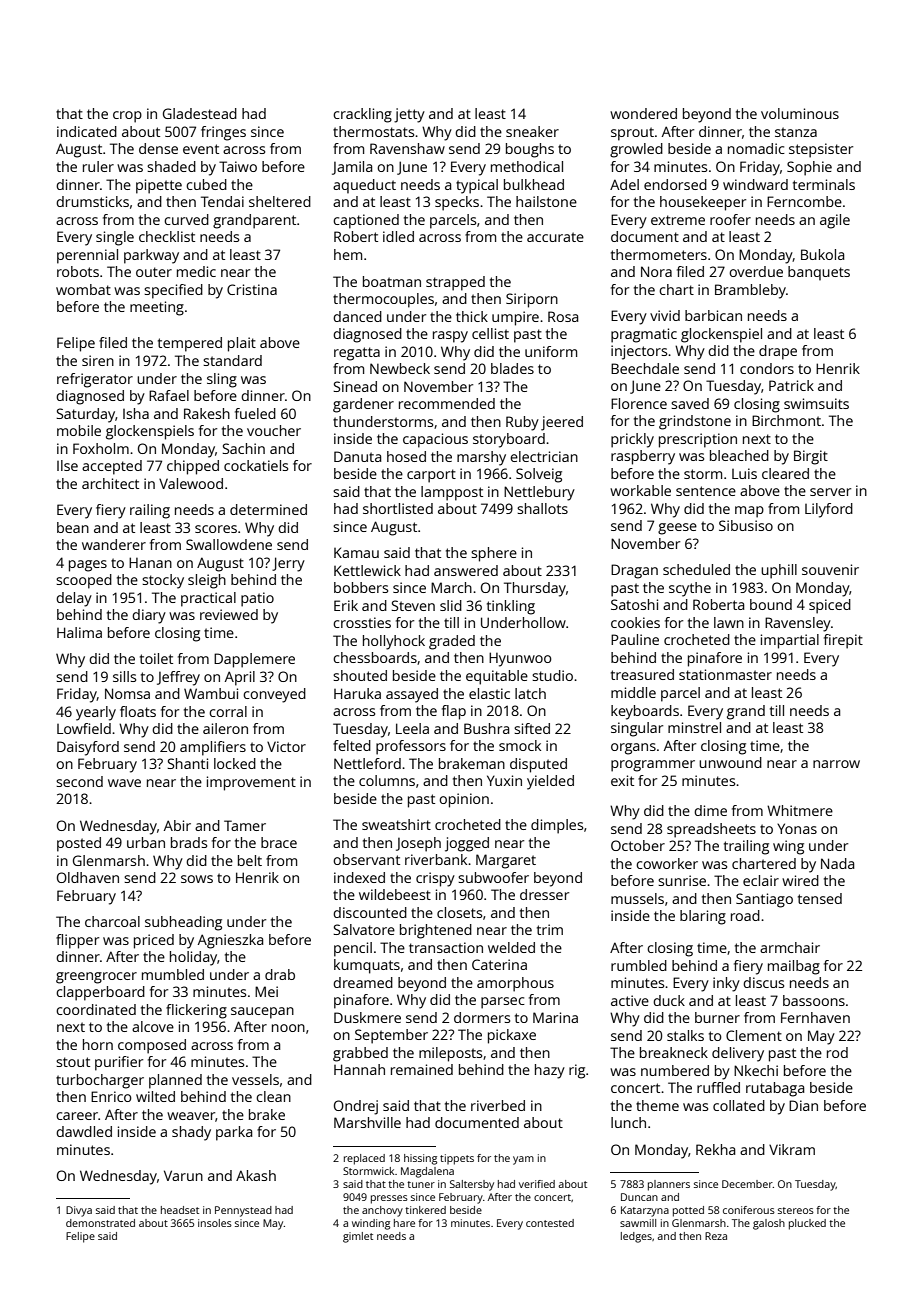  What do you see at coordinates (756, 148) in the document?
I see `nomadic` at bounding box center [756, 148].
